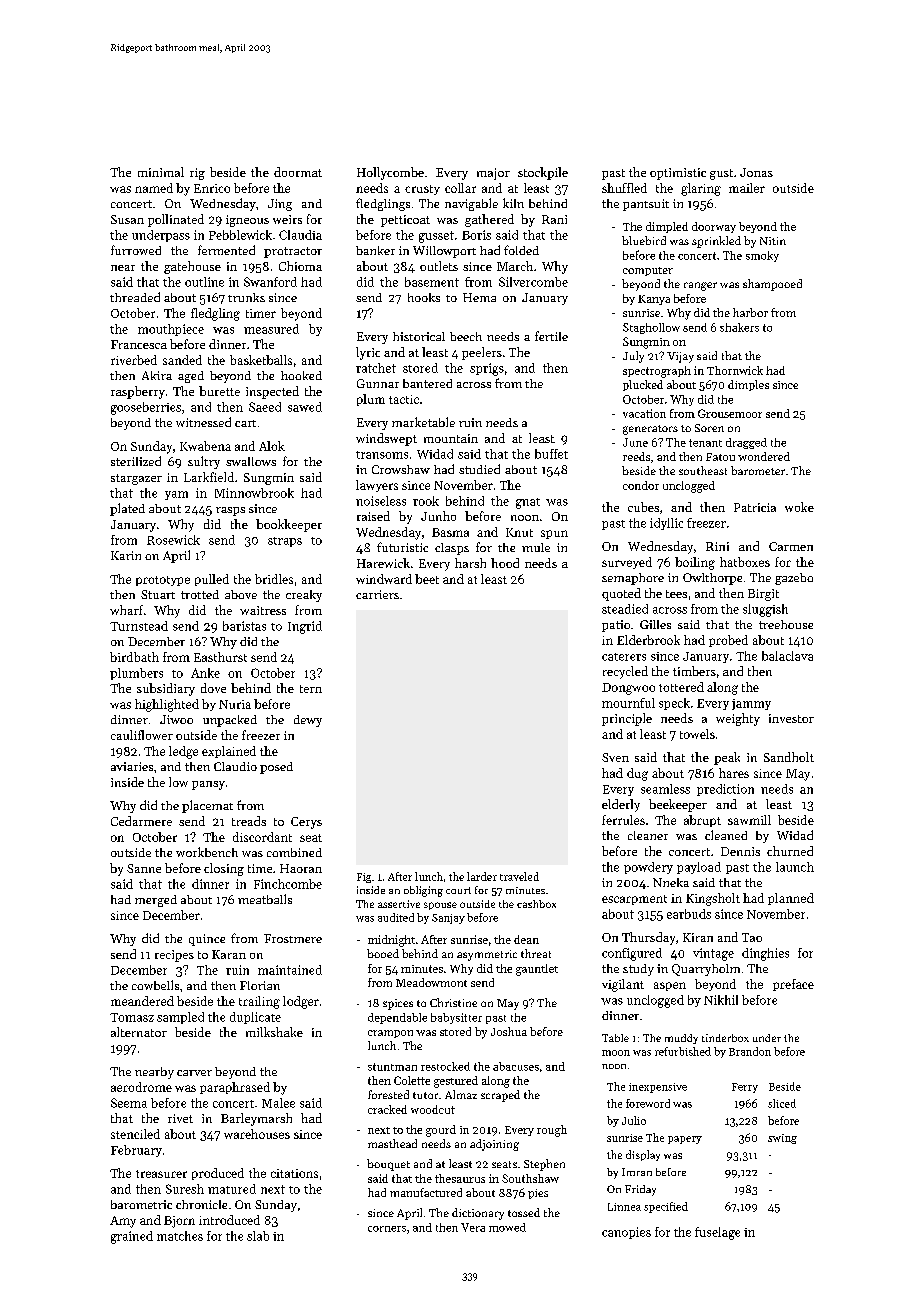 This screenshot has width=924, height=1308. I want to click on Turnstead, so click(139, 626).
